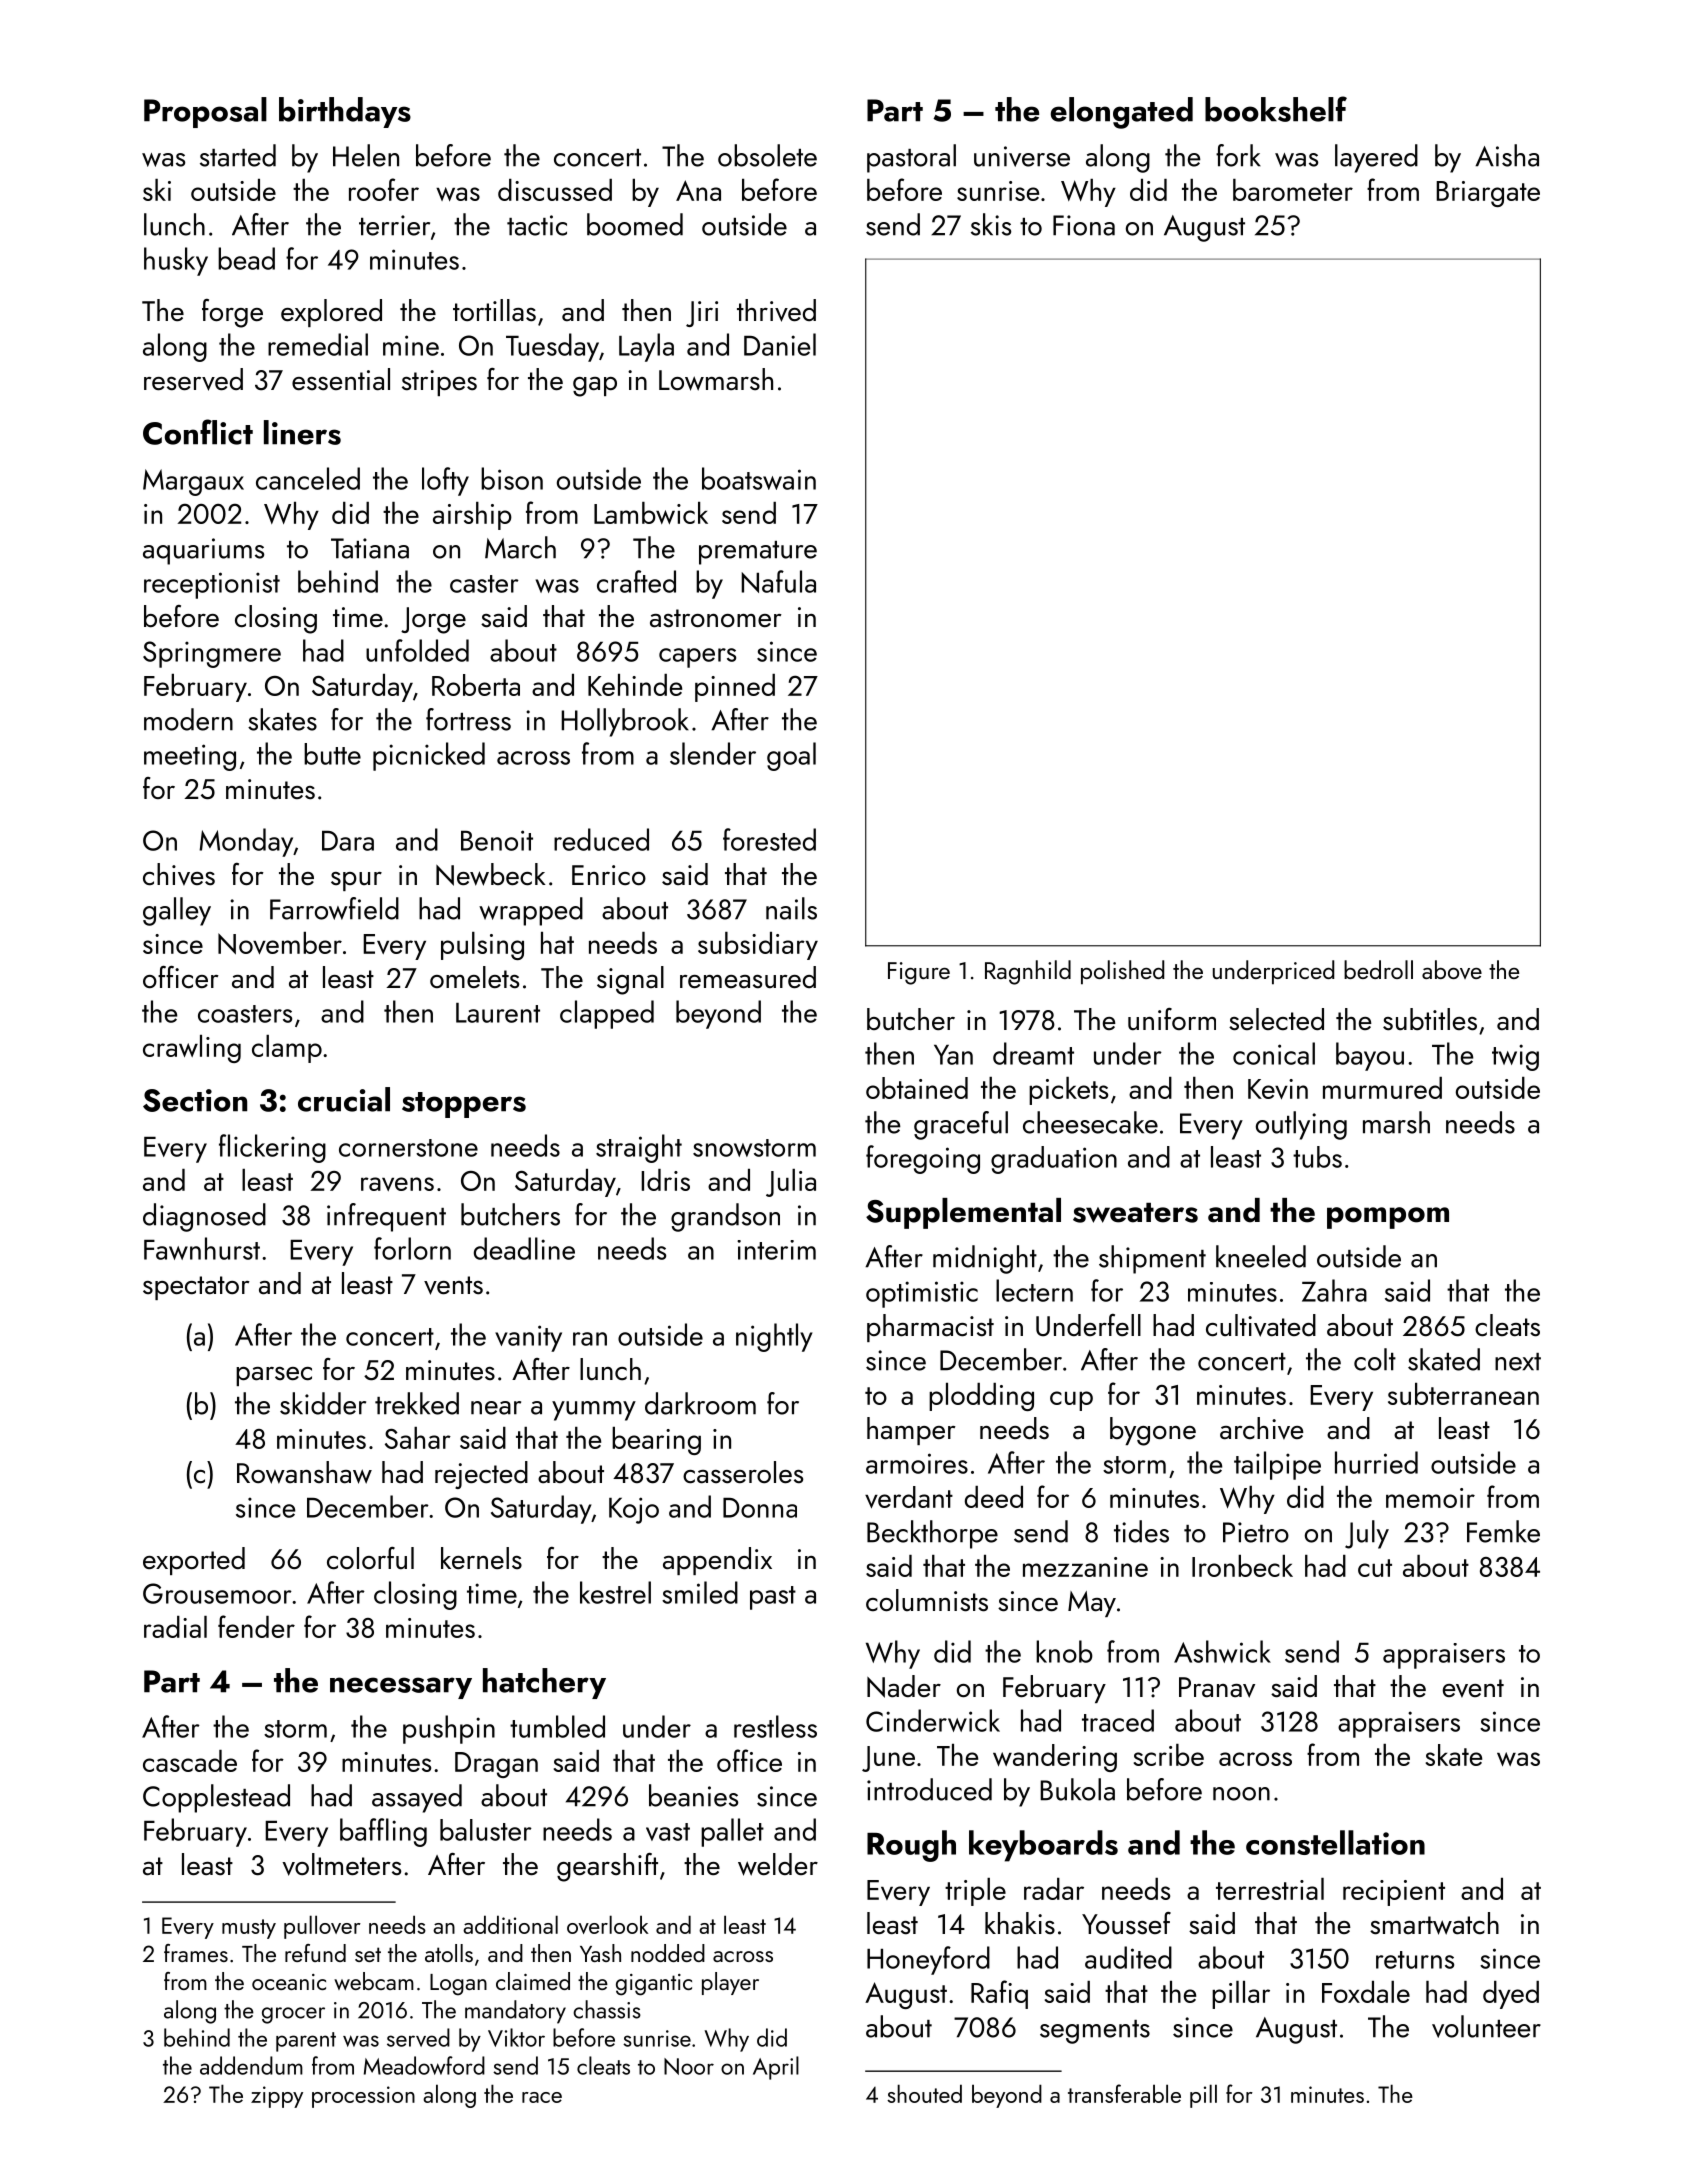 This document has height=2178, width=1683. Describe the element at coordinates (1488, 194) in the document. I see `Briargate` at that location.
